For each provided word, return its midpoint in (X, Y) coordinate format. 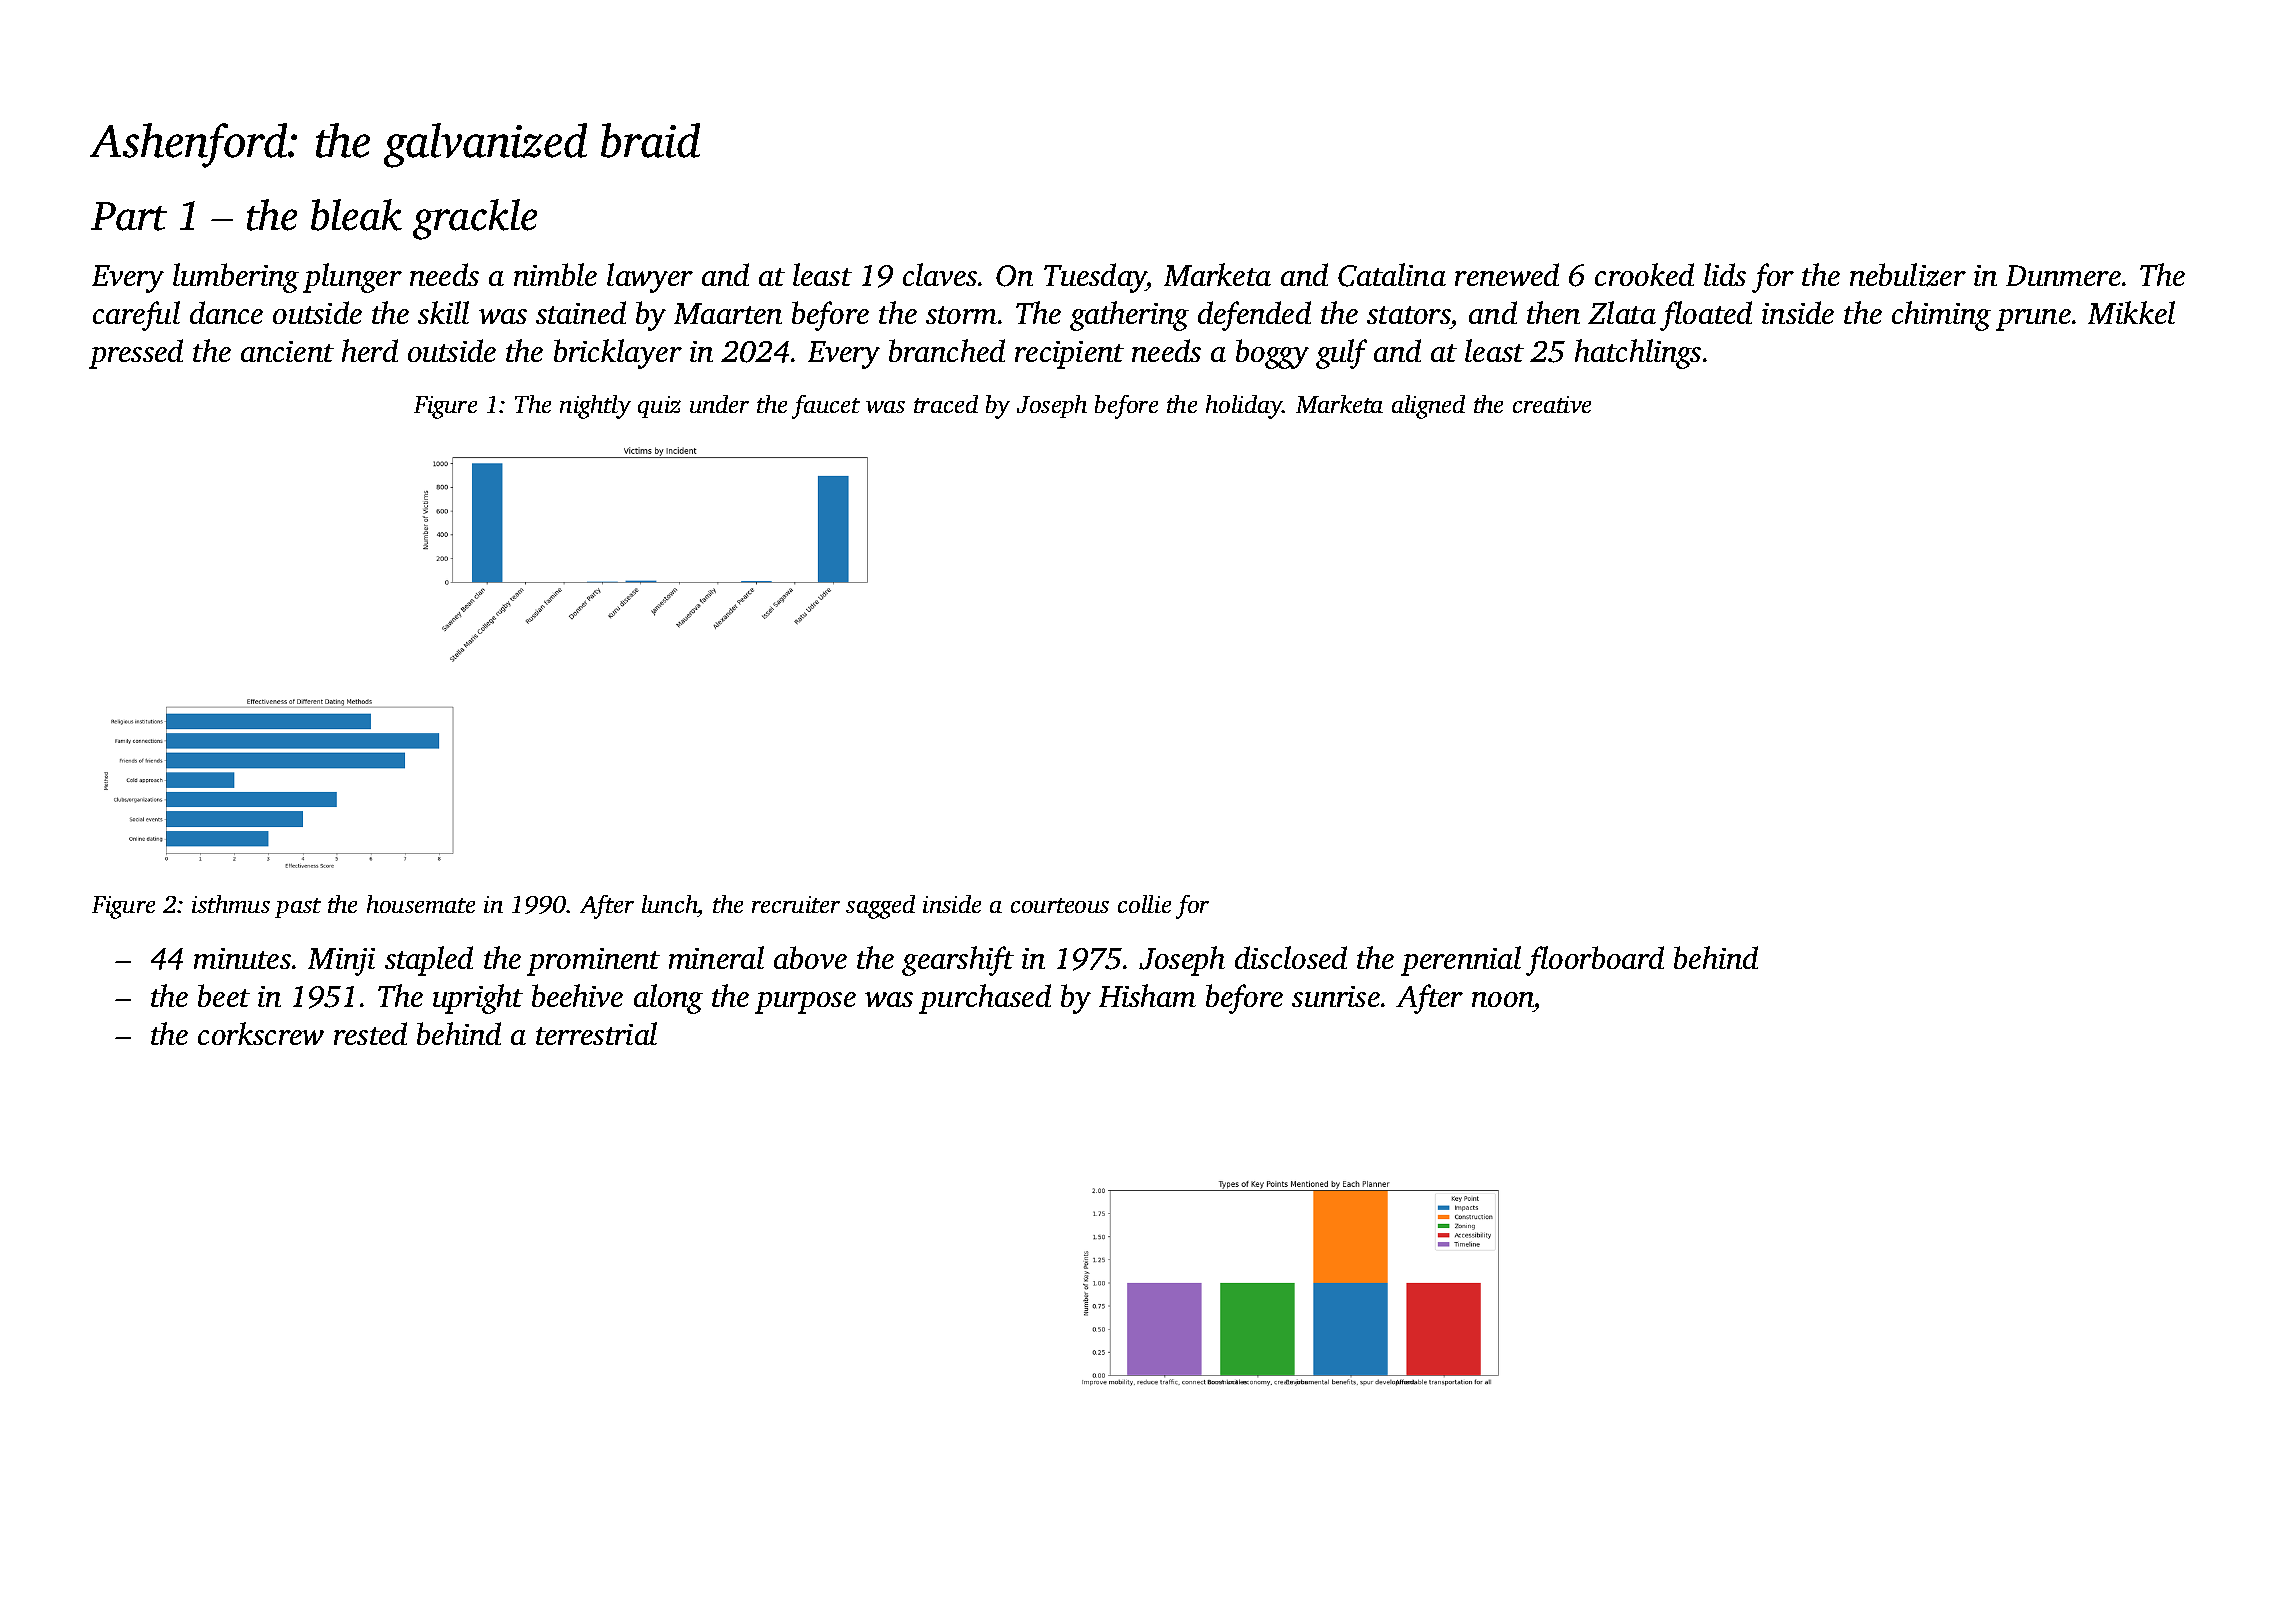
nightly (595, 407)
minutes (242, 958)
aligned (1428, 407)
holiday (1244, 407)
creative (1552, 404)
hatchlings (1638, 354)
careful (136, 316)
